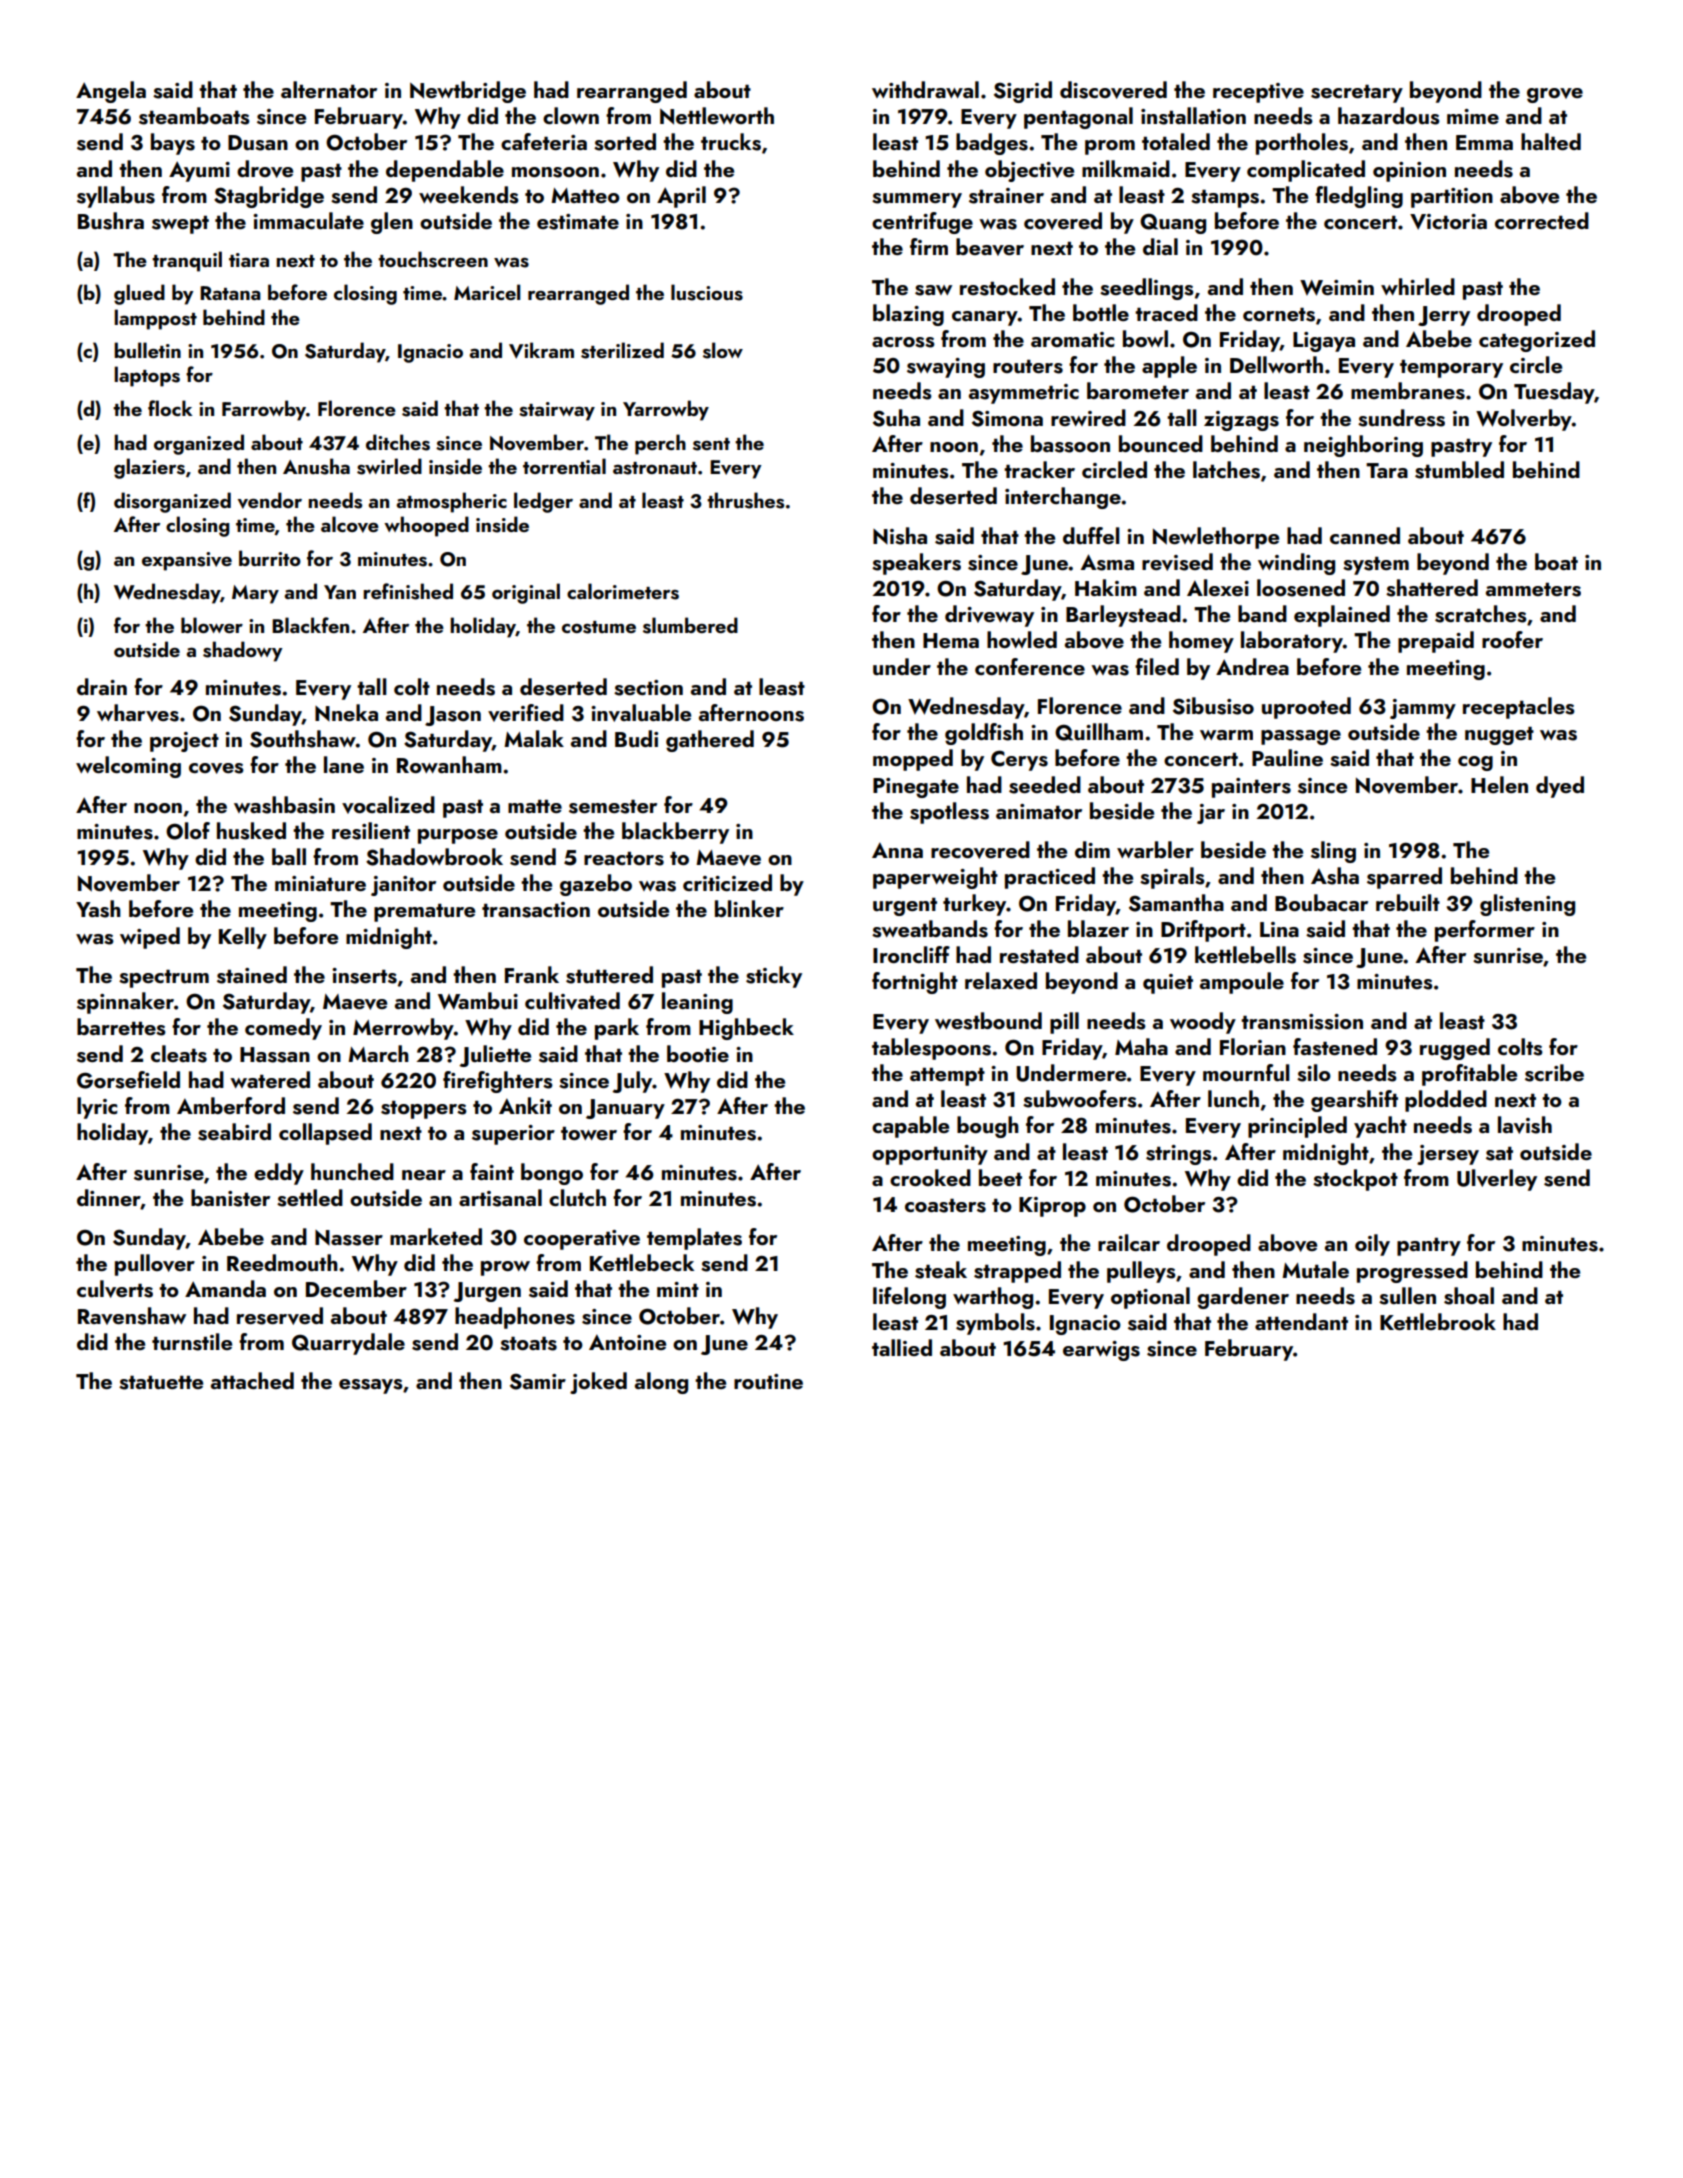 The image size is (1683, 2178). What do you see at coordinates (532, 974) in the screenshot?
I see `Frank` at bounding box center [532, 974].
